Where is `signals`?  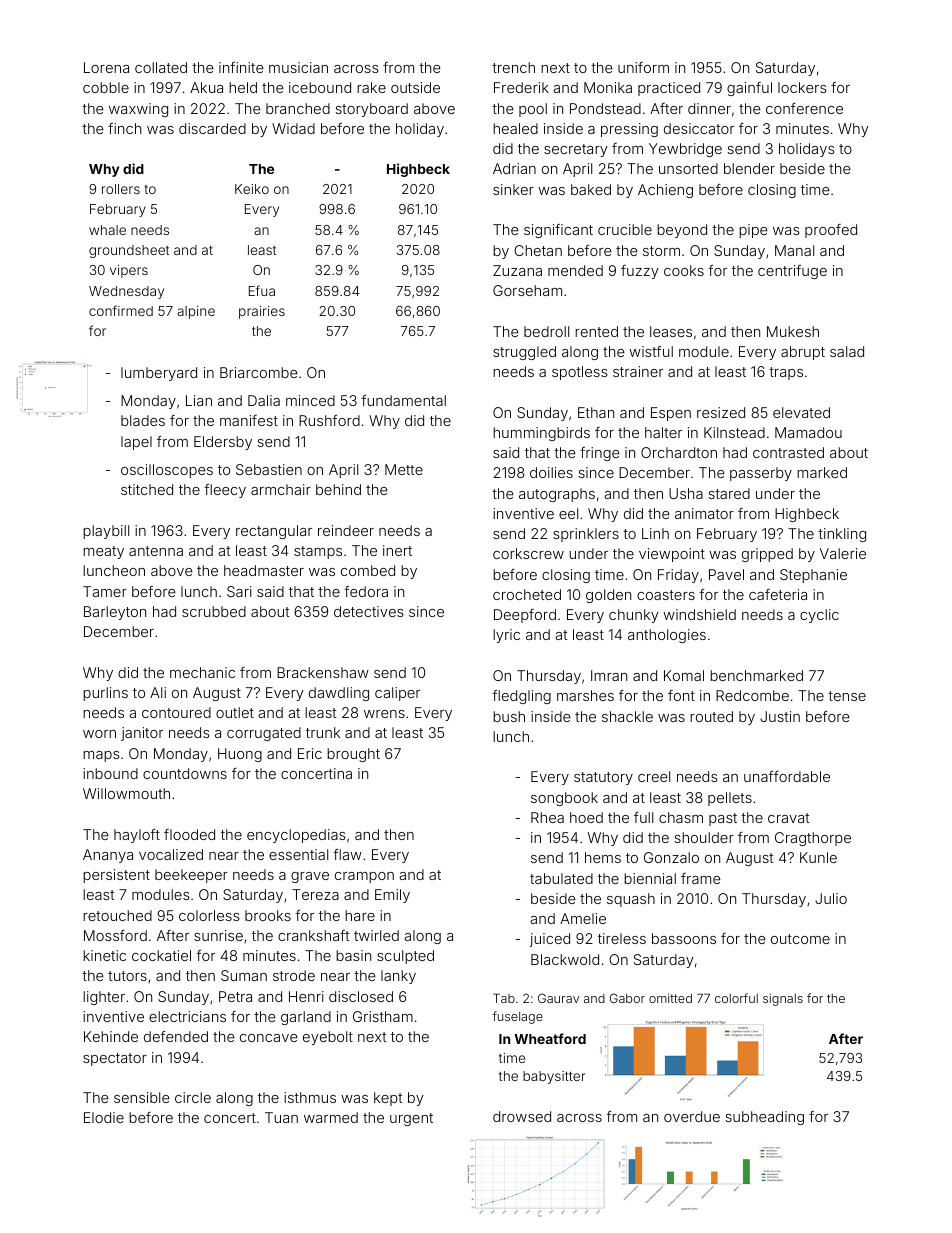 signals is located at coordinates (783, 999).
